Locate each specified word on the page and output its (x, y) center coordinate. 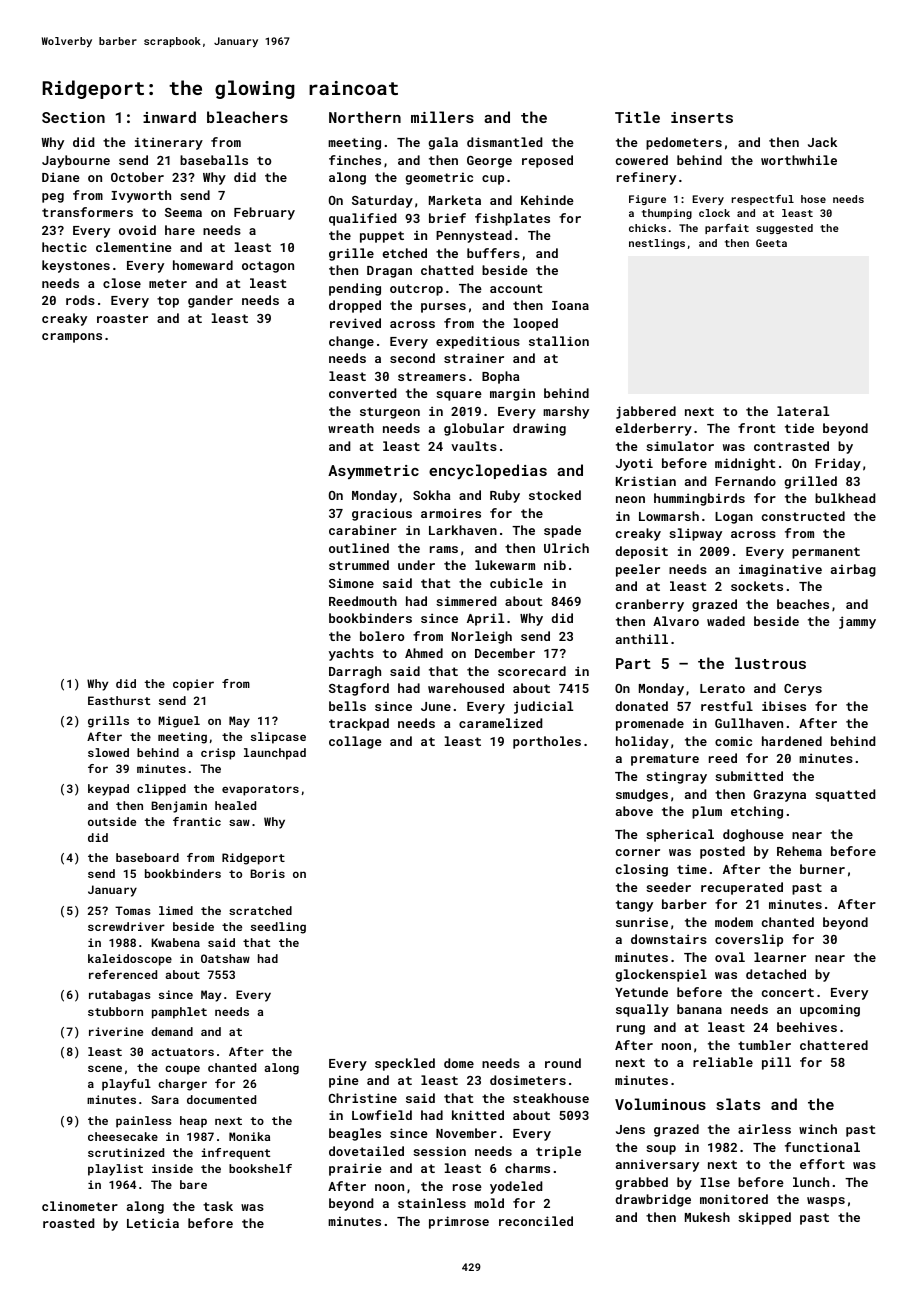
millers (442, 117)
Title (637, 117)
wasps (826, 1202)
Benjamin (179, 807)
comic (733, 741)
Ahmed (424, 653)
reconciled (536, 1221)
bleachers (247, 117)
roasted (68, 1223)
